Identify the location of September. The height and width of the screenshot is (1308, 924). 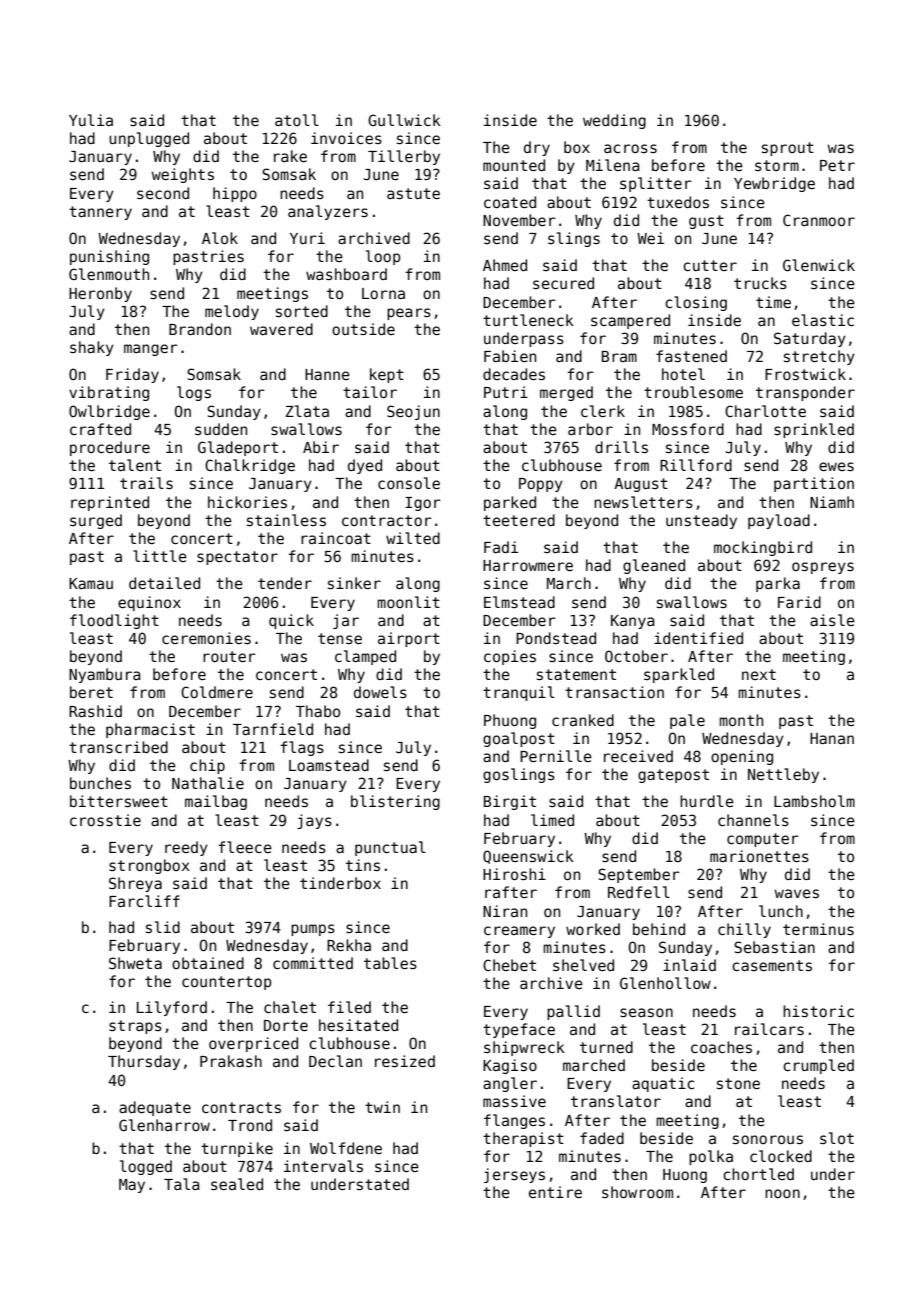
(639, 875).
